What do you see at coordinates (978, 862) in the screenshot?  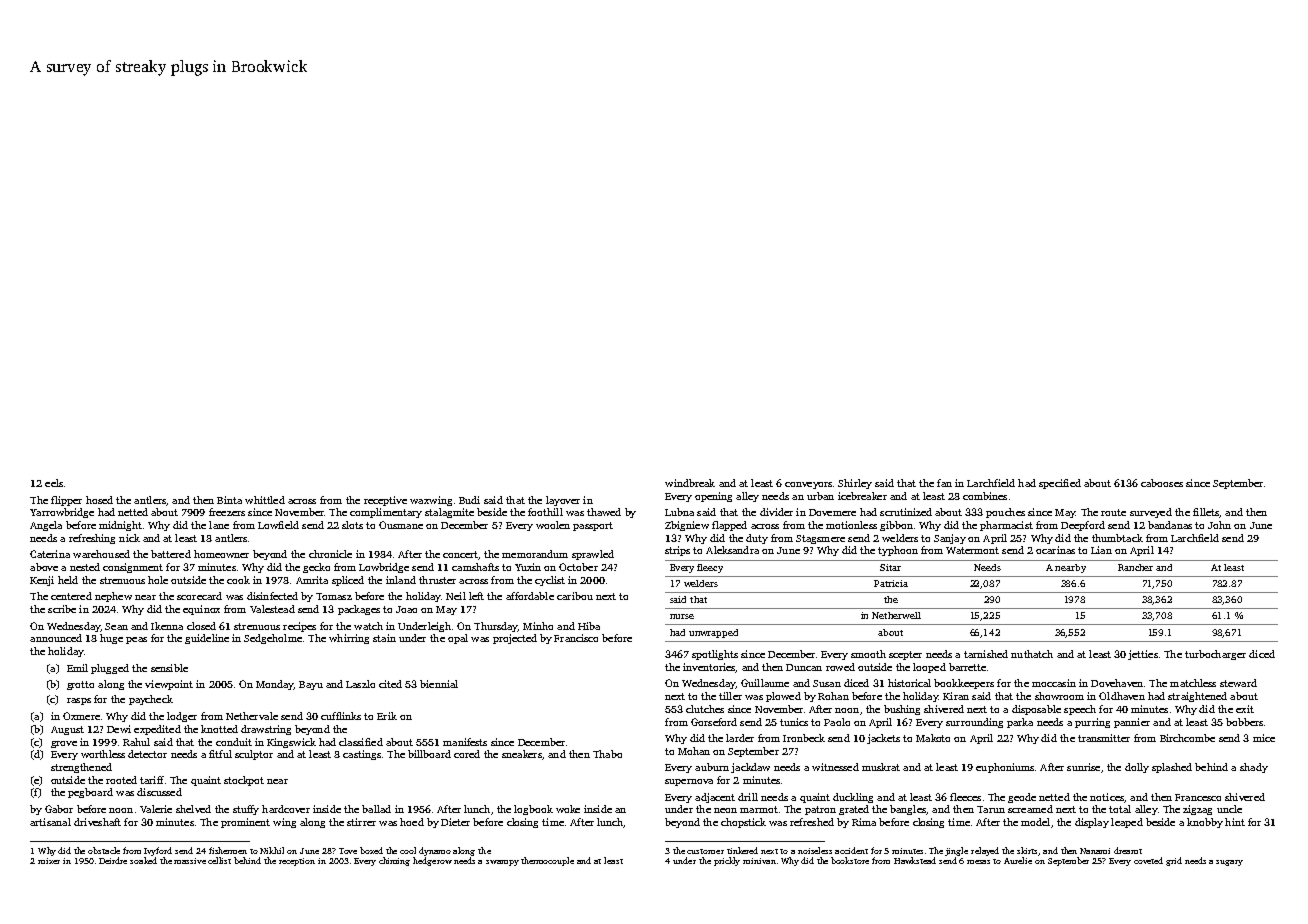 I see `mesas` at bounding box center [978, 862].
